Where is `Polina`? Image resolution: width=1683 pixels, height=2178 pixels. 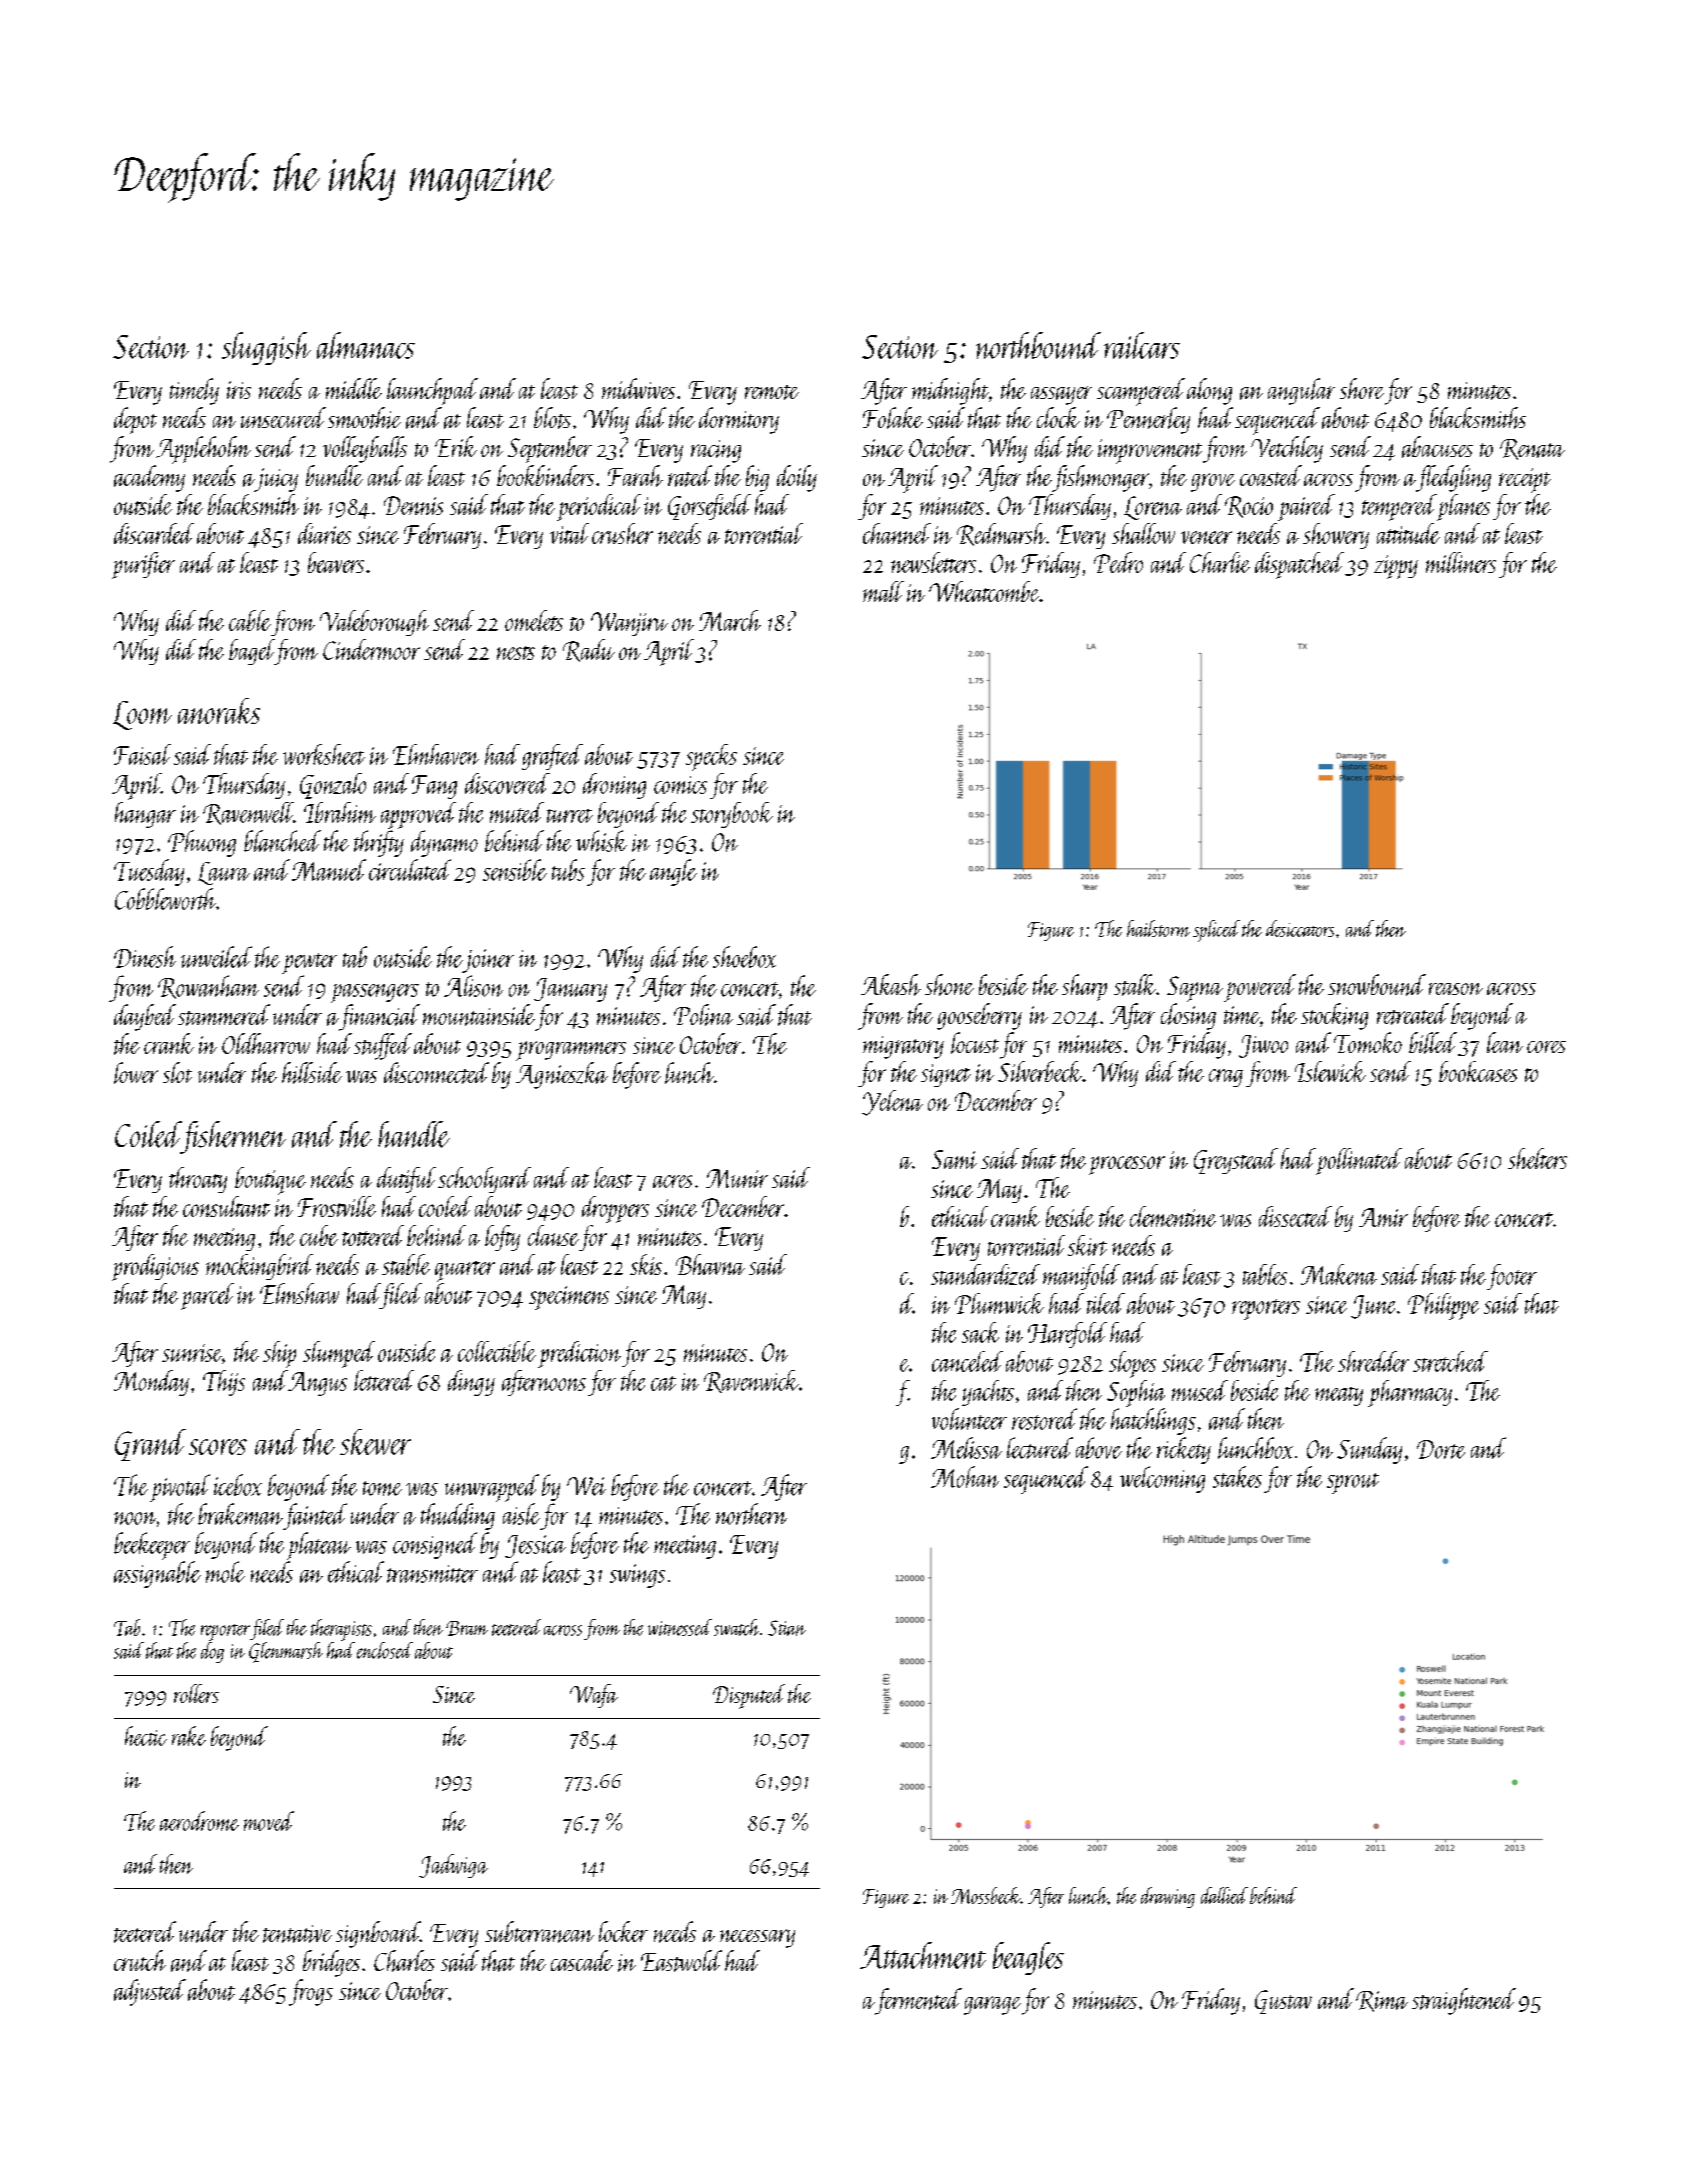 Polina is located at coordinates (703, 1015).
